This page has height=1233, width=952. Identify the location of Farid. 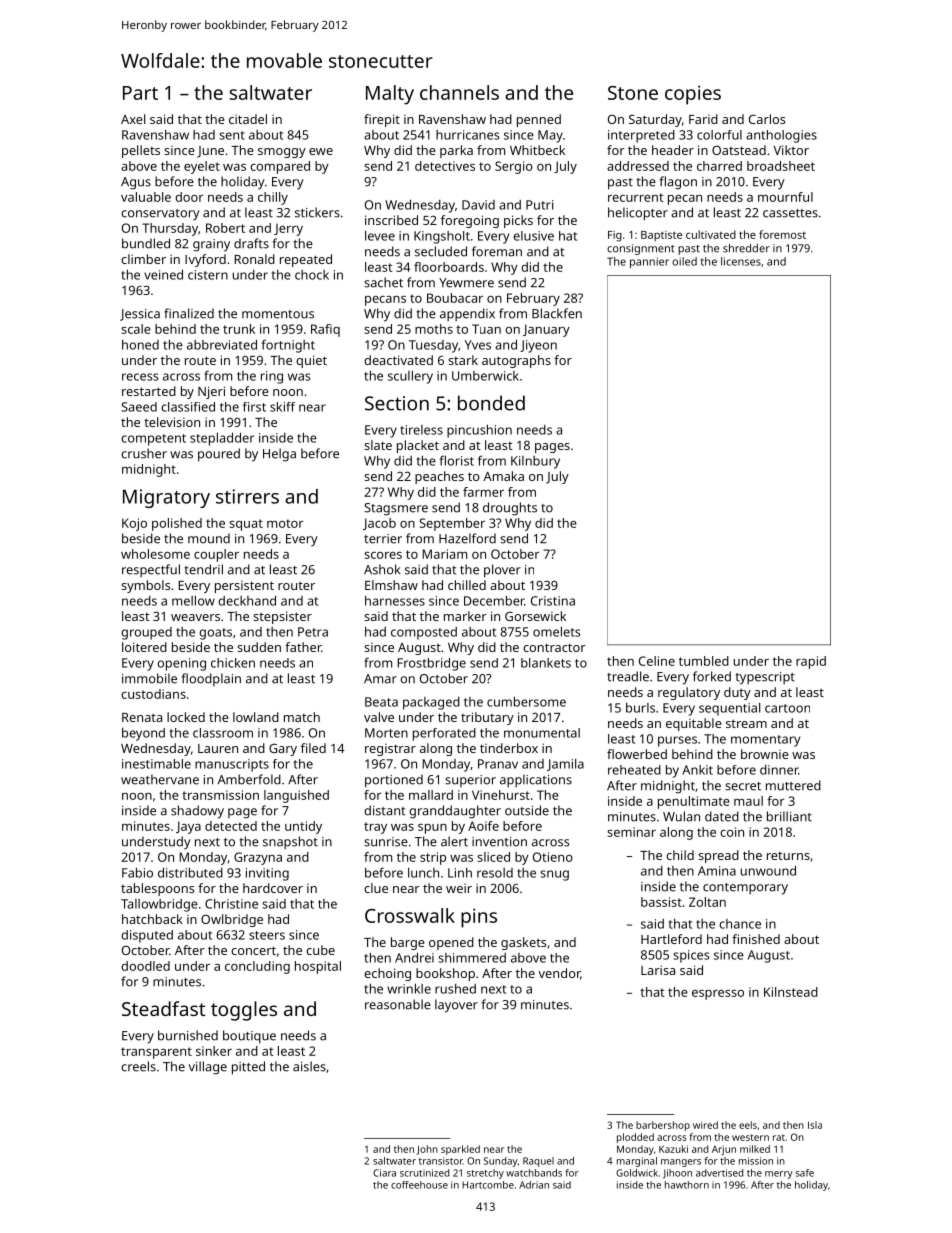
(703, 119).
